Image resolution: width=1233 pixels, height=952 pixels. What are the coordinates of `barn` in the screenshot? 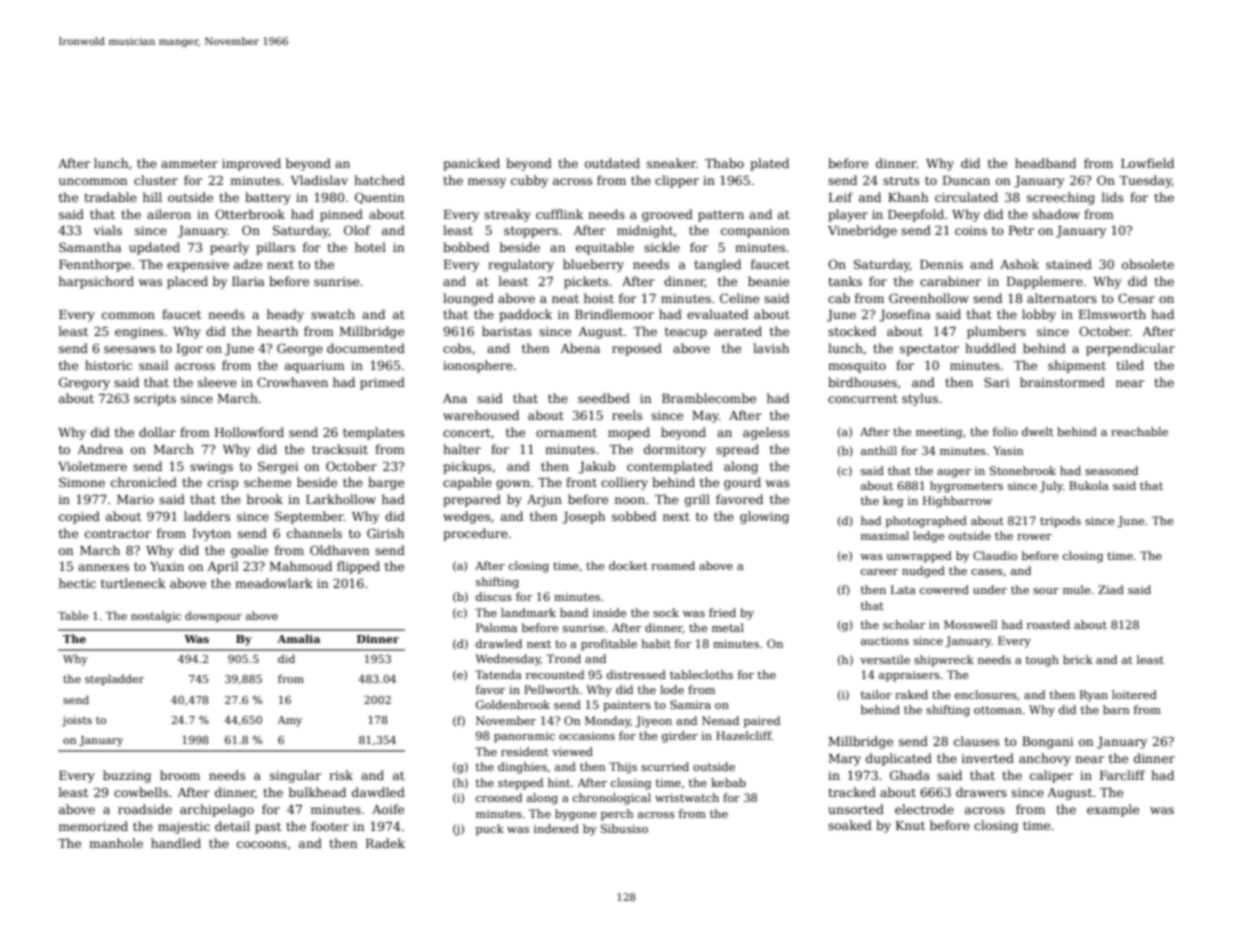 It's located at (1116, 709).
